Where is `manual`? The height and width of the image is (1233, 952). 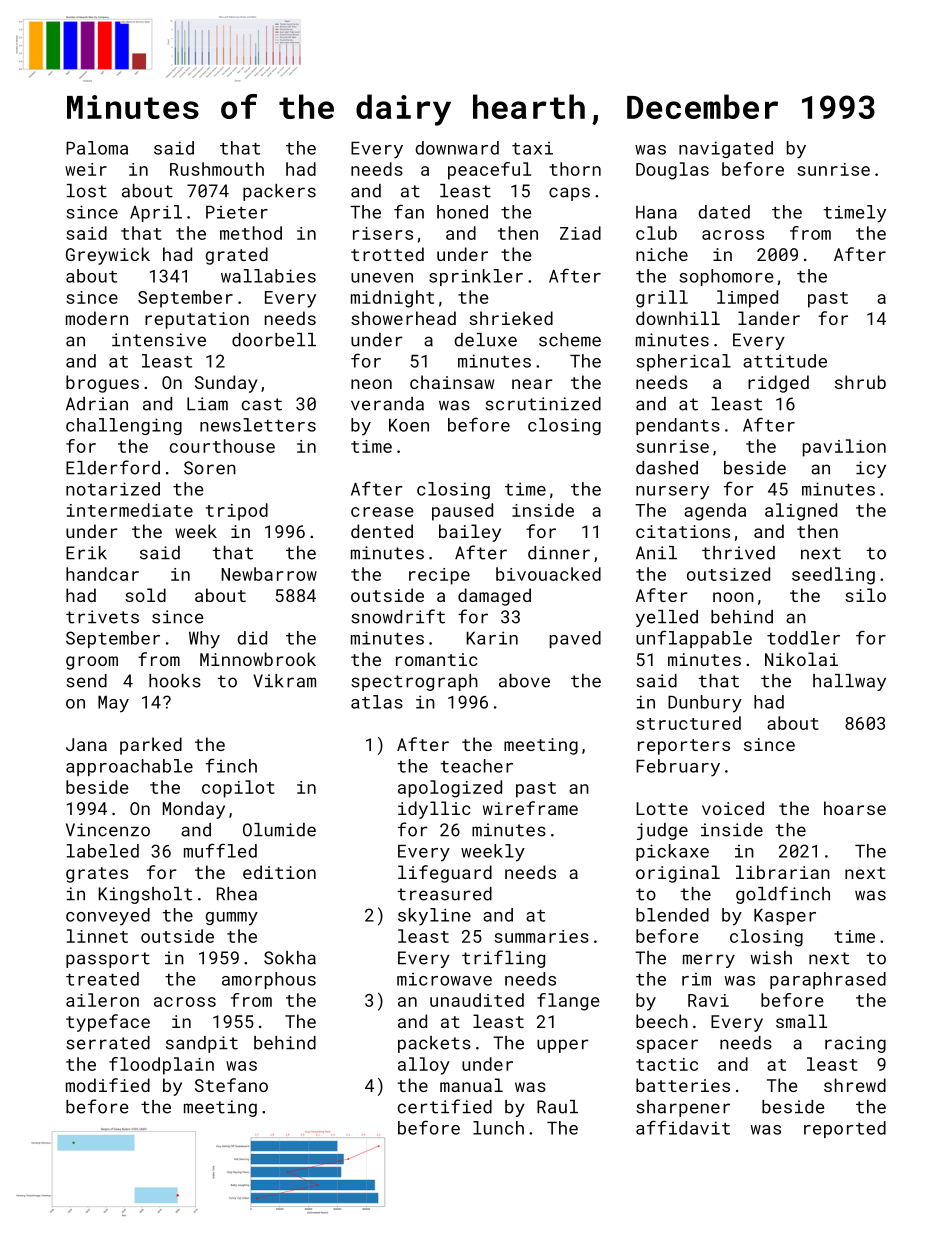 manual is located at coordinates (471, 1085).
